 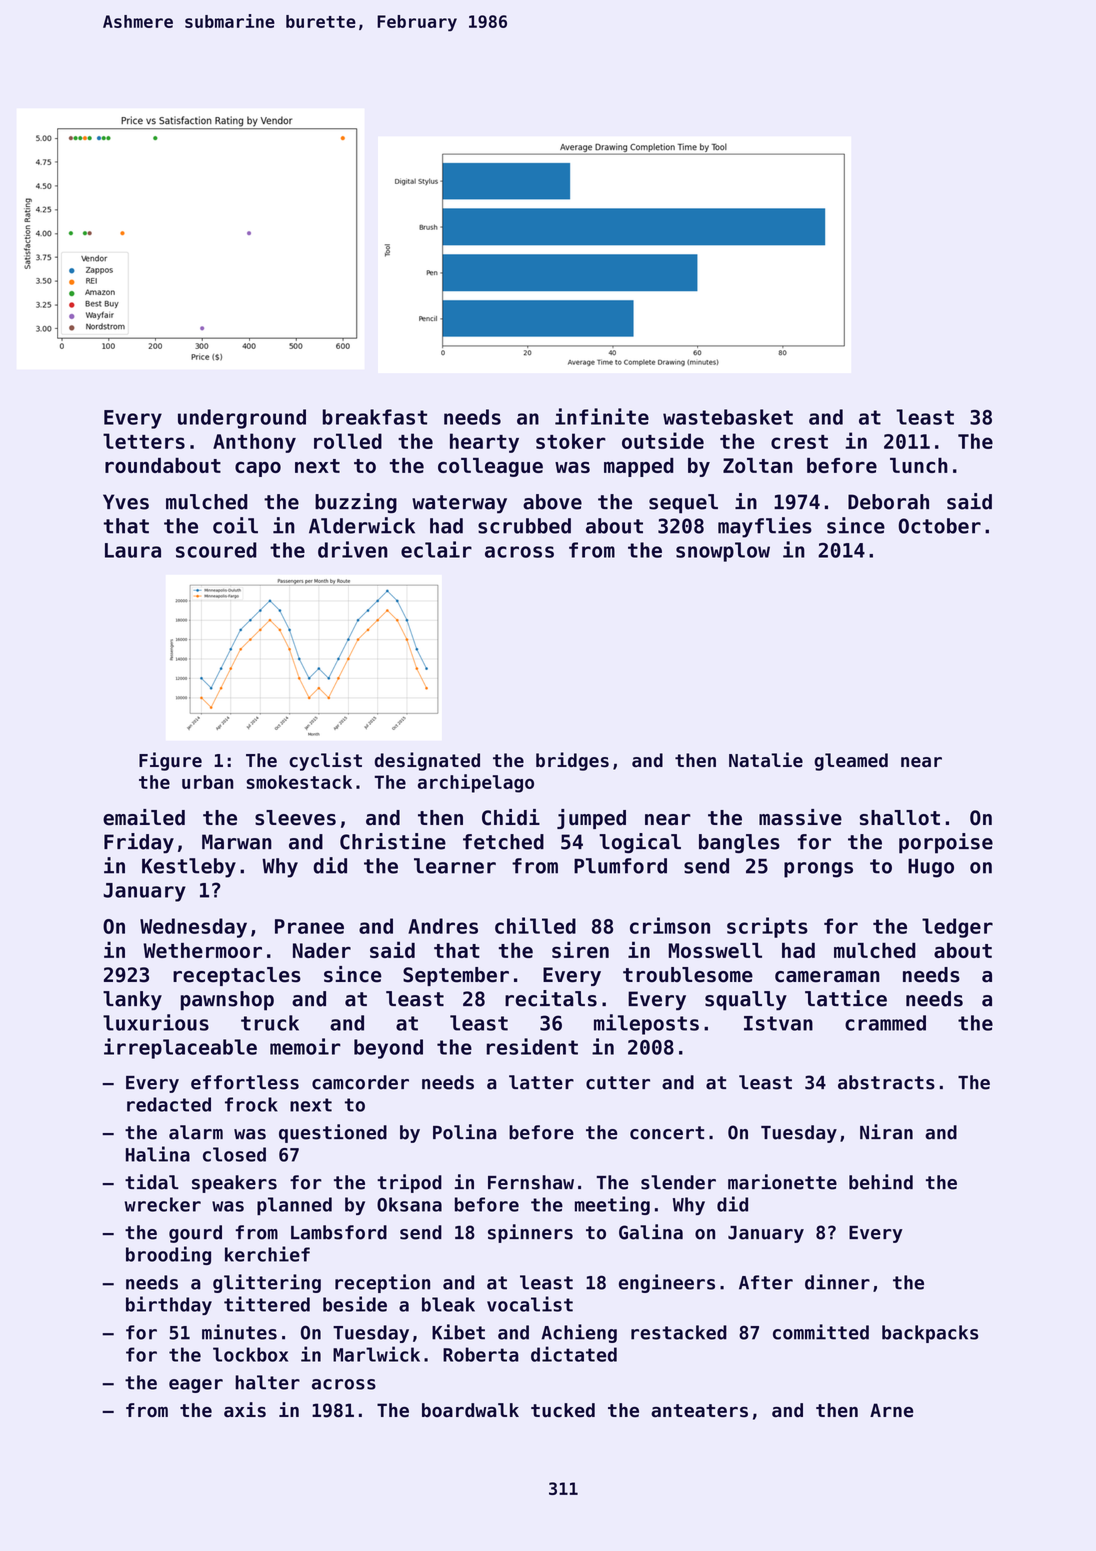 I want to click on Yves, so click(x=126, y=502).
